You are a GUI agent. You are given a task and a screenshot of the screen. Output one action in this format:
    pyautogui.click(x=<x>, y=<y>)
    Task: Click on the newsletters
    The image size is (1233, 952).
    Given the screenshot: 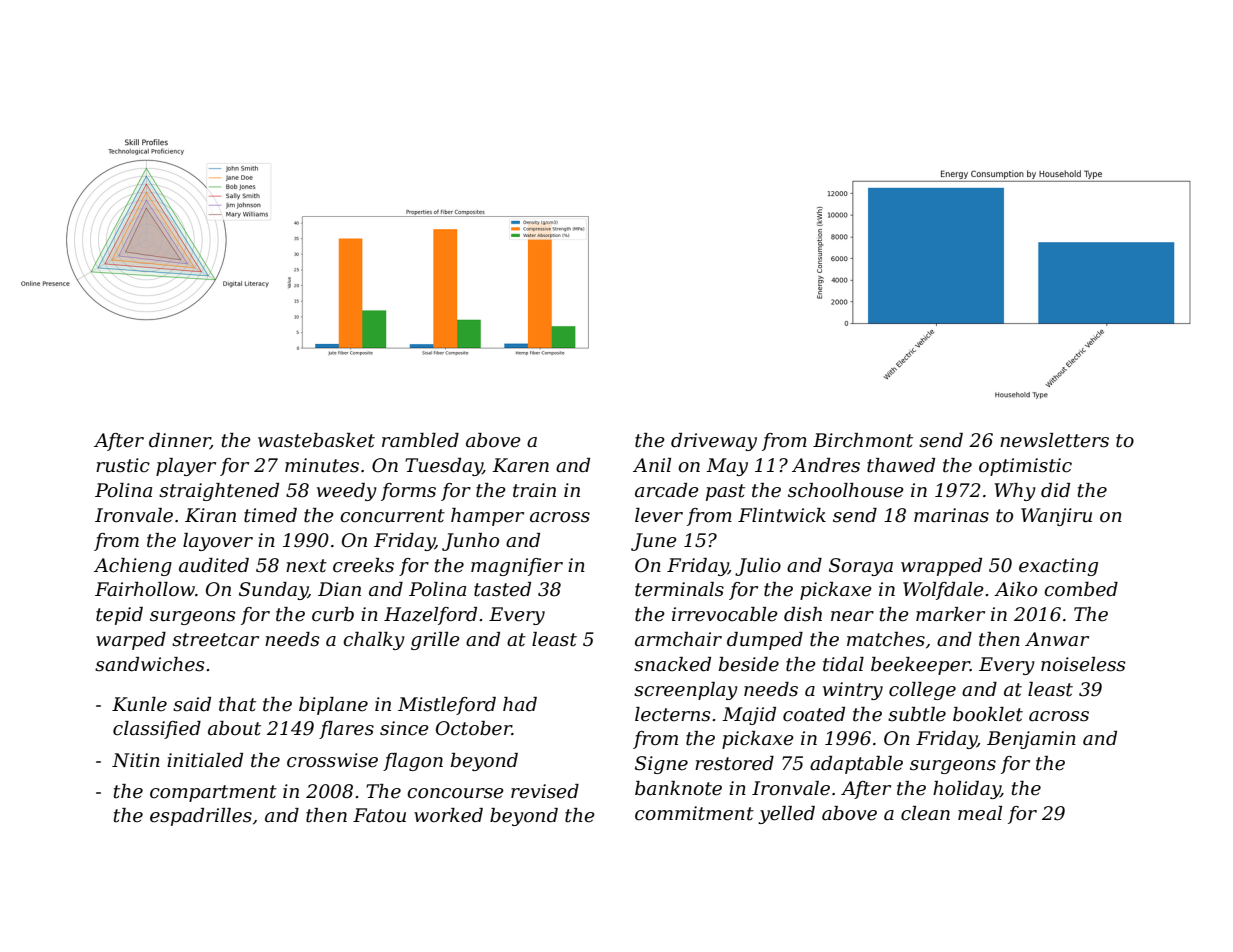 What is the action you would take?
    pyautogui.click(x=1054, y=440)
